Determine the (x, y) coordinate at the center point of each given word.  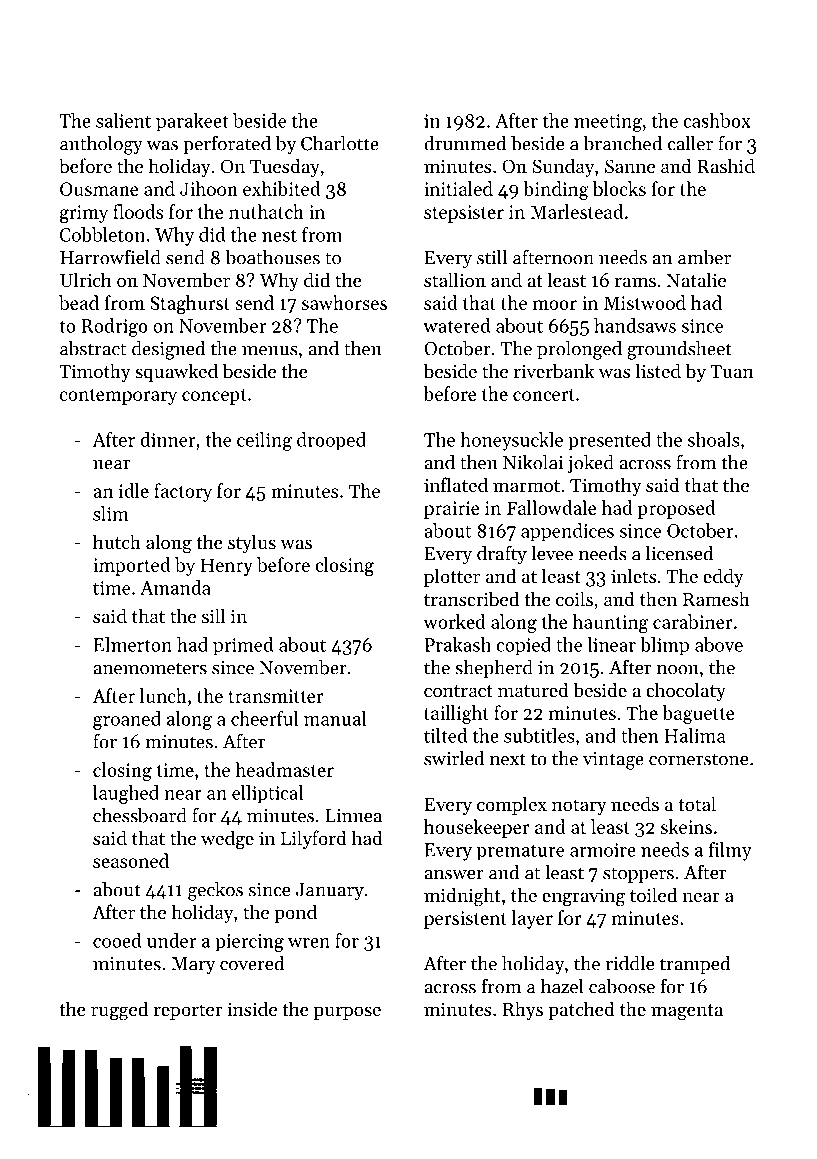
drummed (465, 143)
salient (123, 120)
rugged (119, 1011)
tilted (446, 735)
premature (520, 852)
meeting (608, 123)
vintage (613, 761)
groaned (127, 720)
